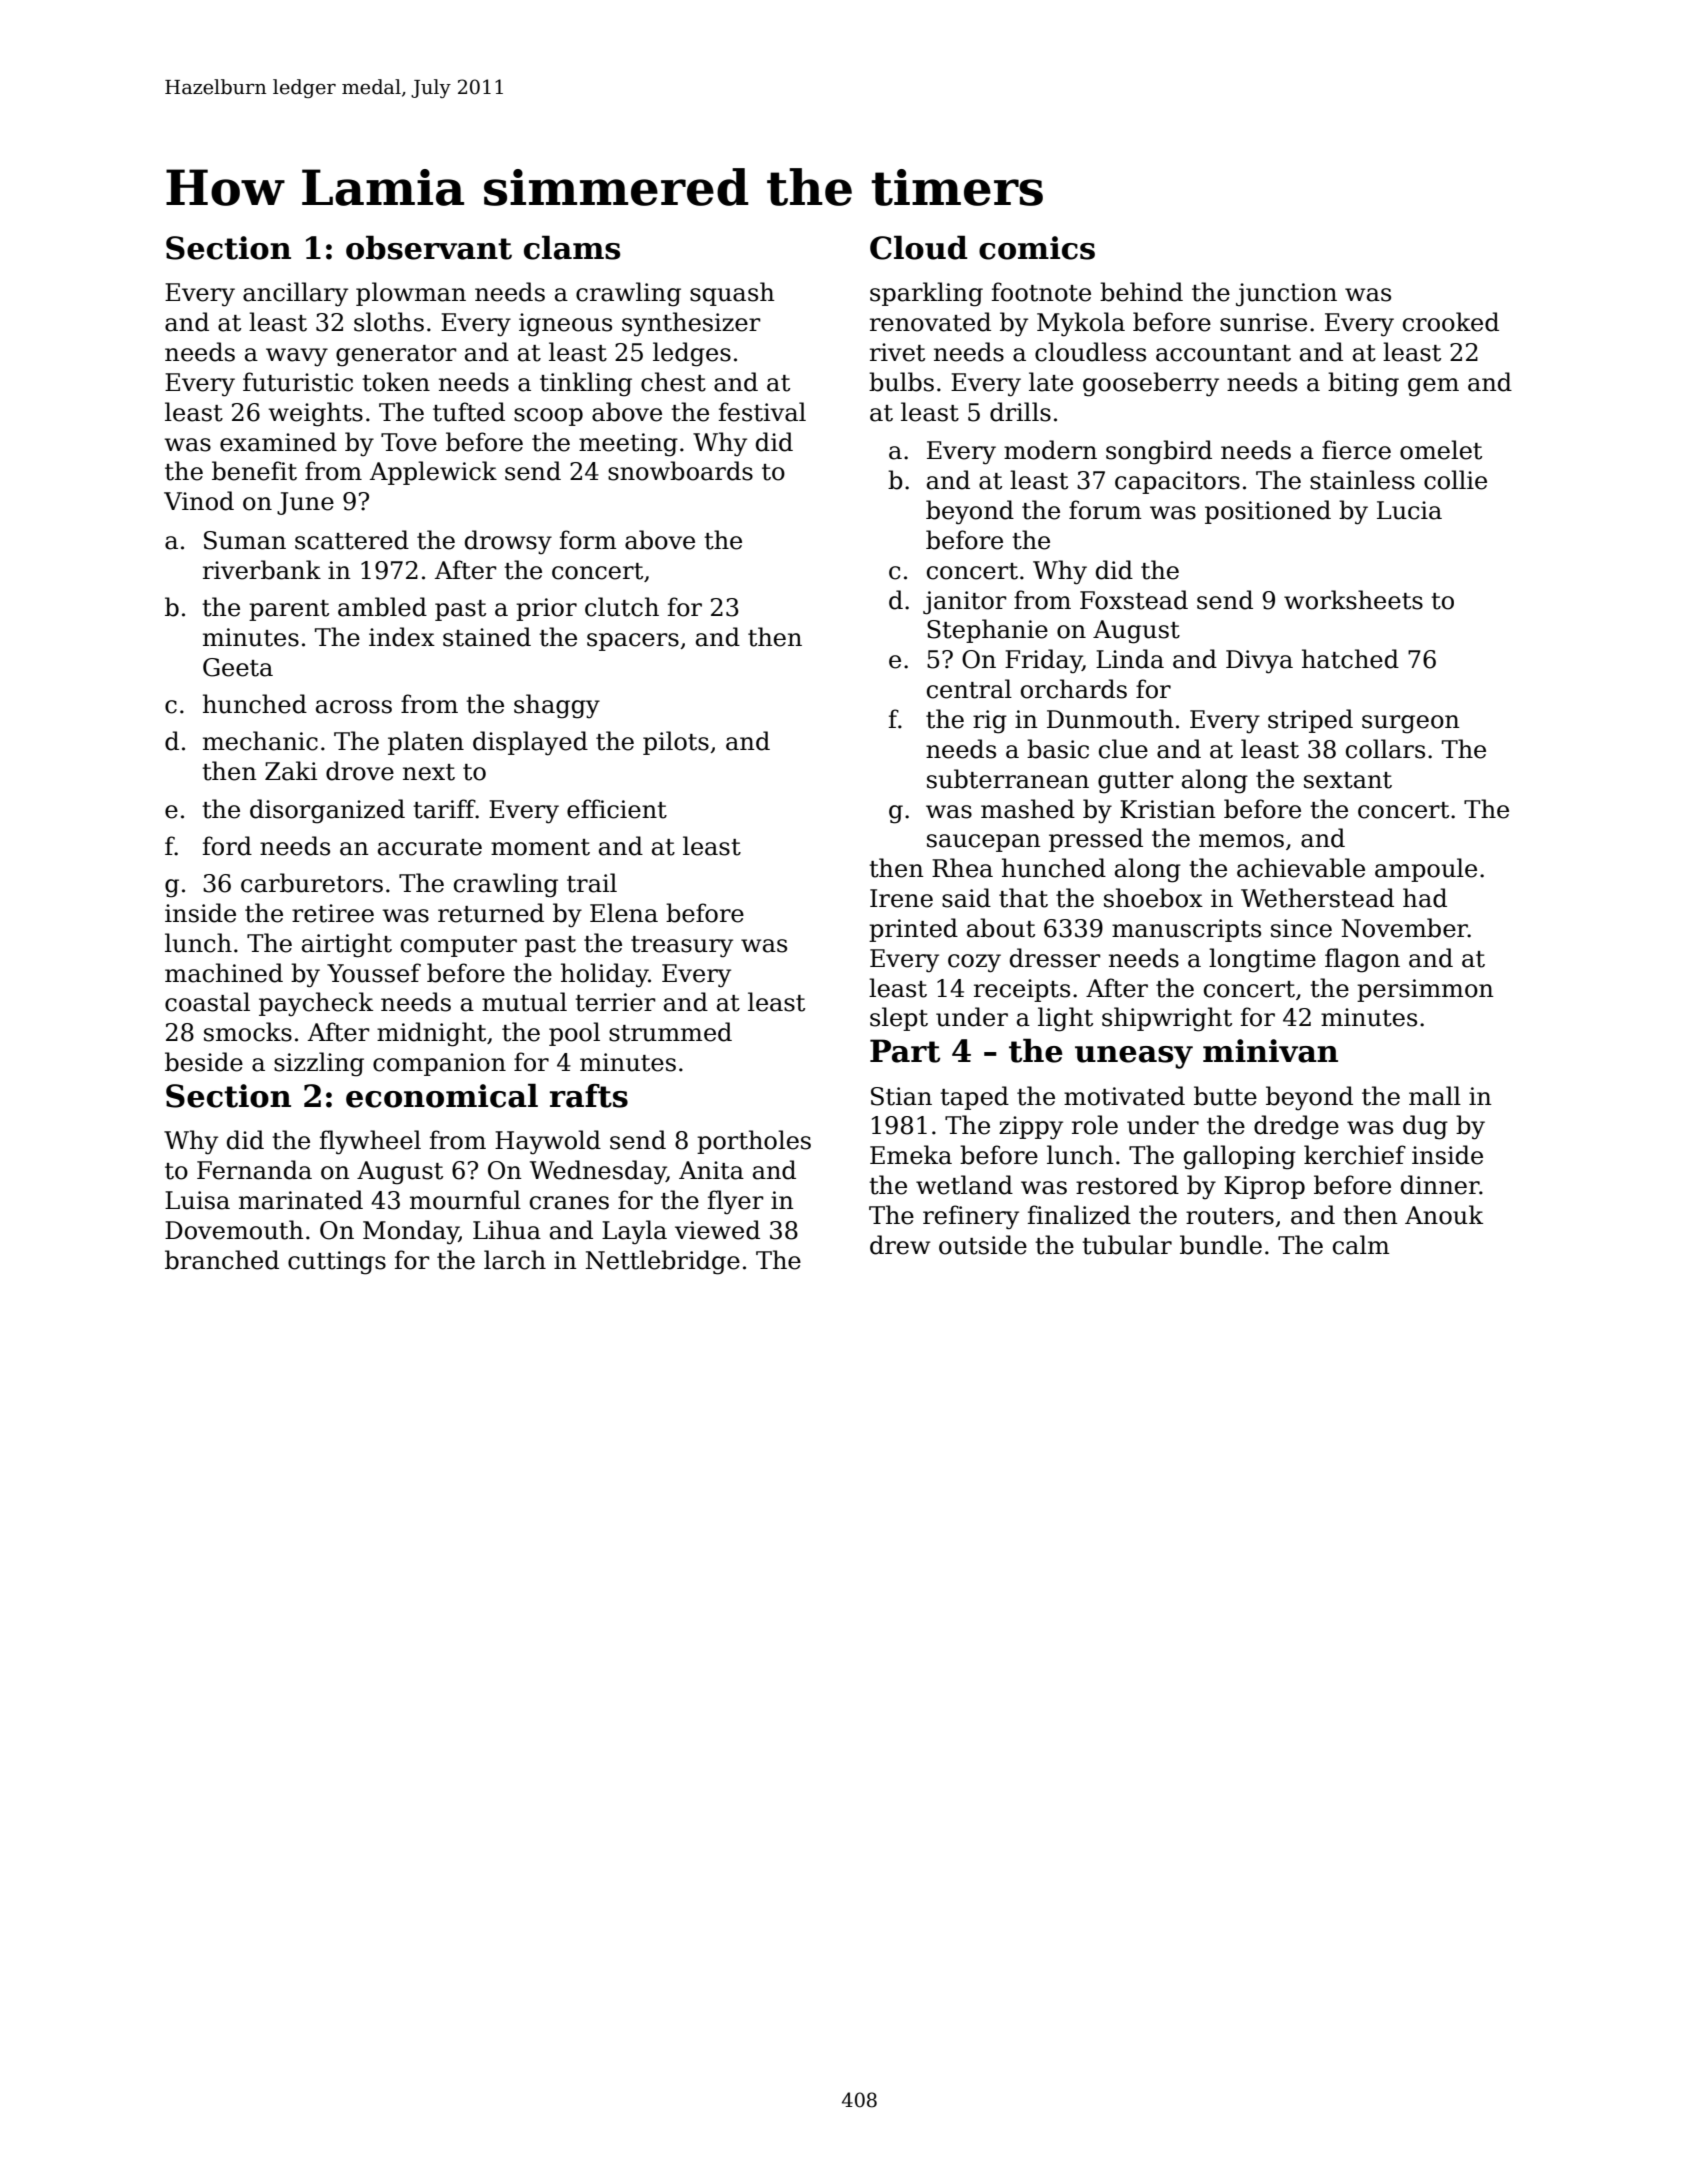 Image resolution: width=1683 pixels, height=2178 pixels. Describe the element at coordinates (969, 689) in the screenshot. I see `central` at that location.
